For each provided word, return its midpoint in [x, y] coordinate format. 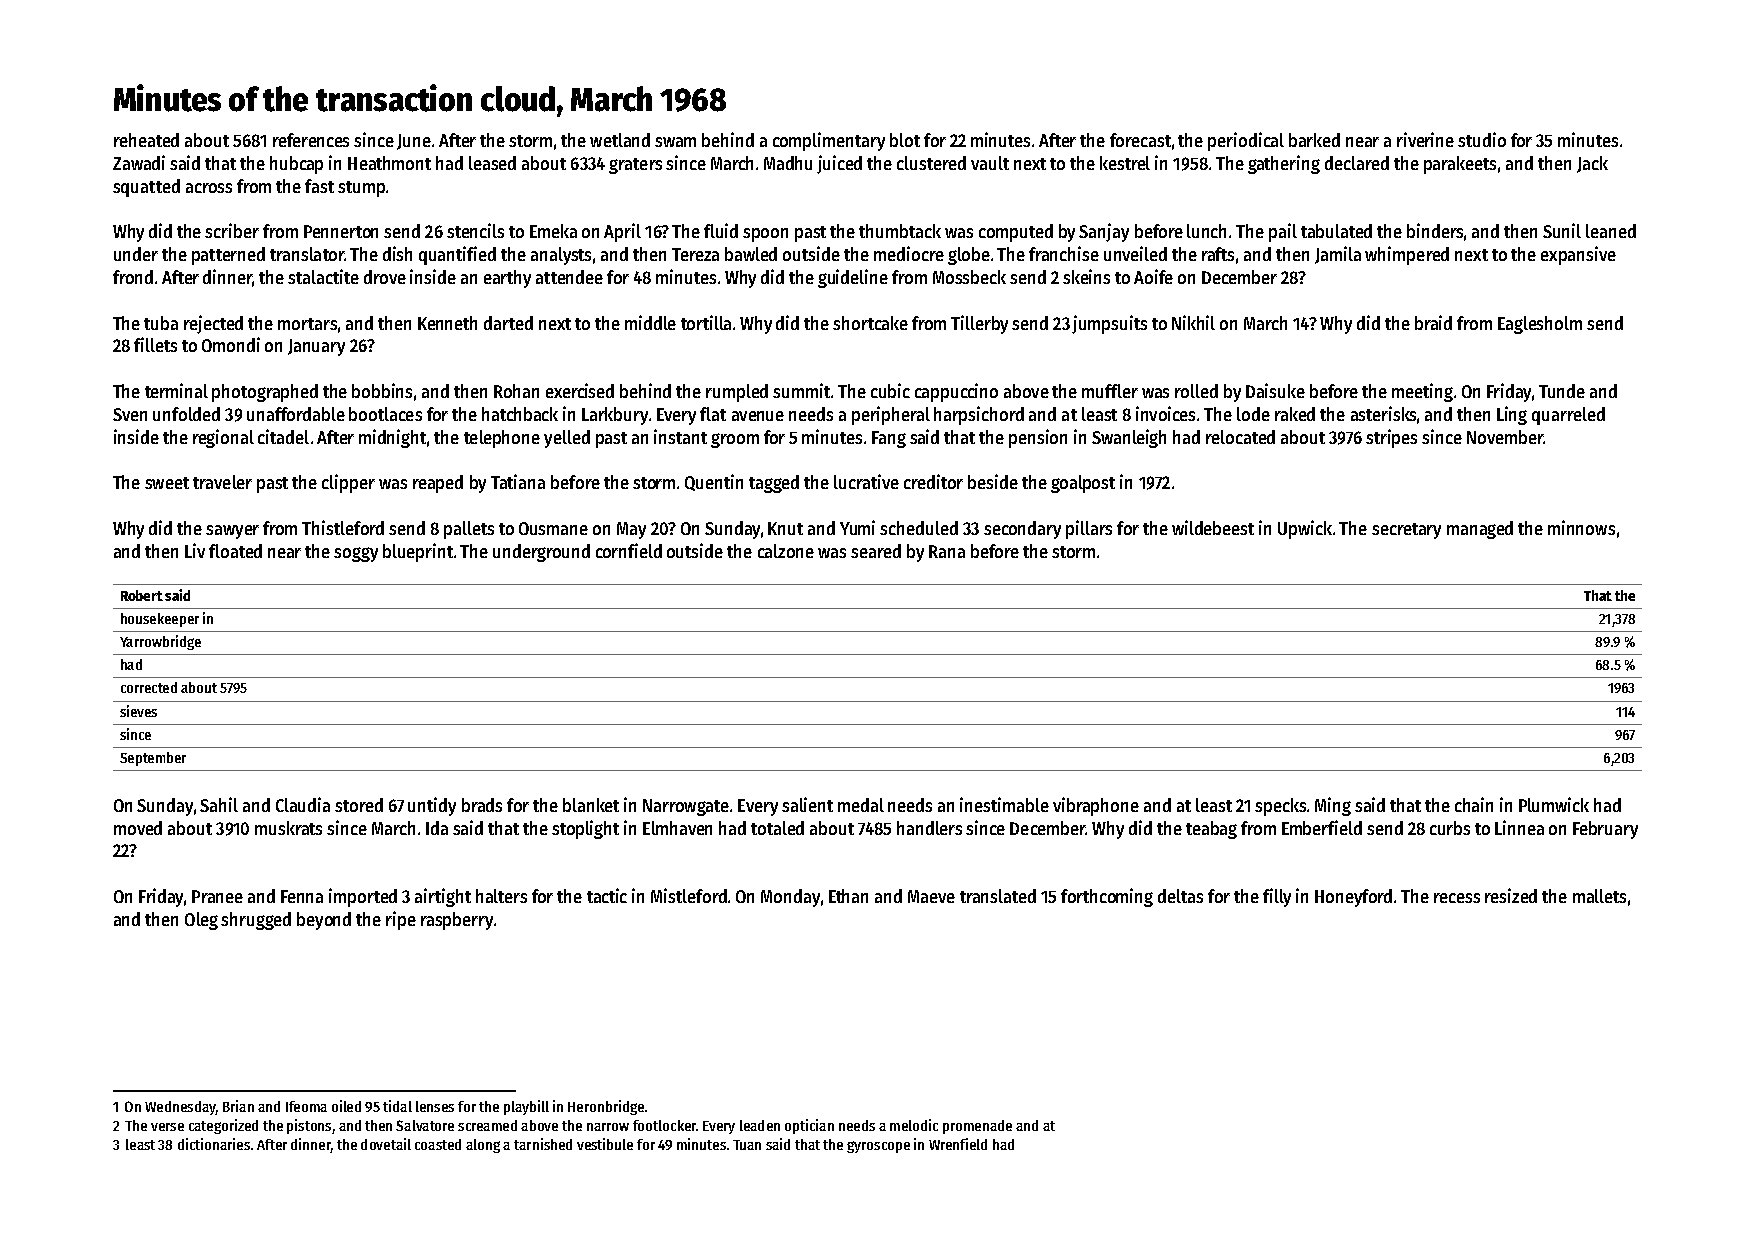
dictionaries [214, 1144]
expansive [1578, 255]
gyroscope [878, 1147]
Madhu [788, 163]
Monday [790, 898]
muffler [1110, 391]
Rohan [516, 391]
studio [1482, 139]
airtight [443, 897]
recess [1457, 898]
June [414, 142]
